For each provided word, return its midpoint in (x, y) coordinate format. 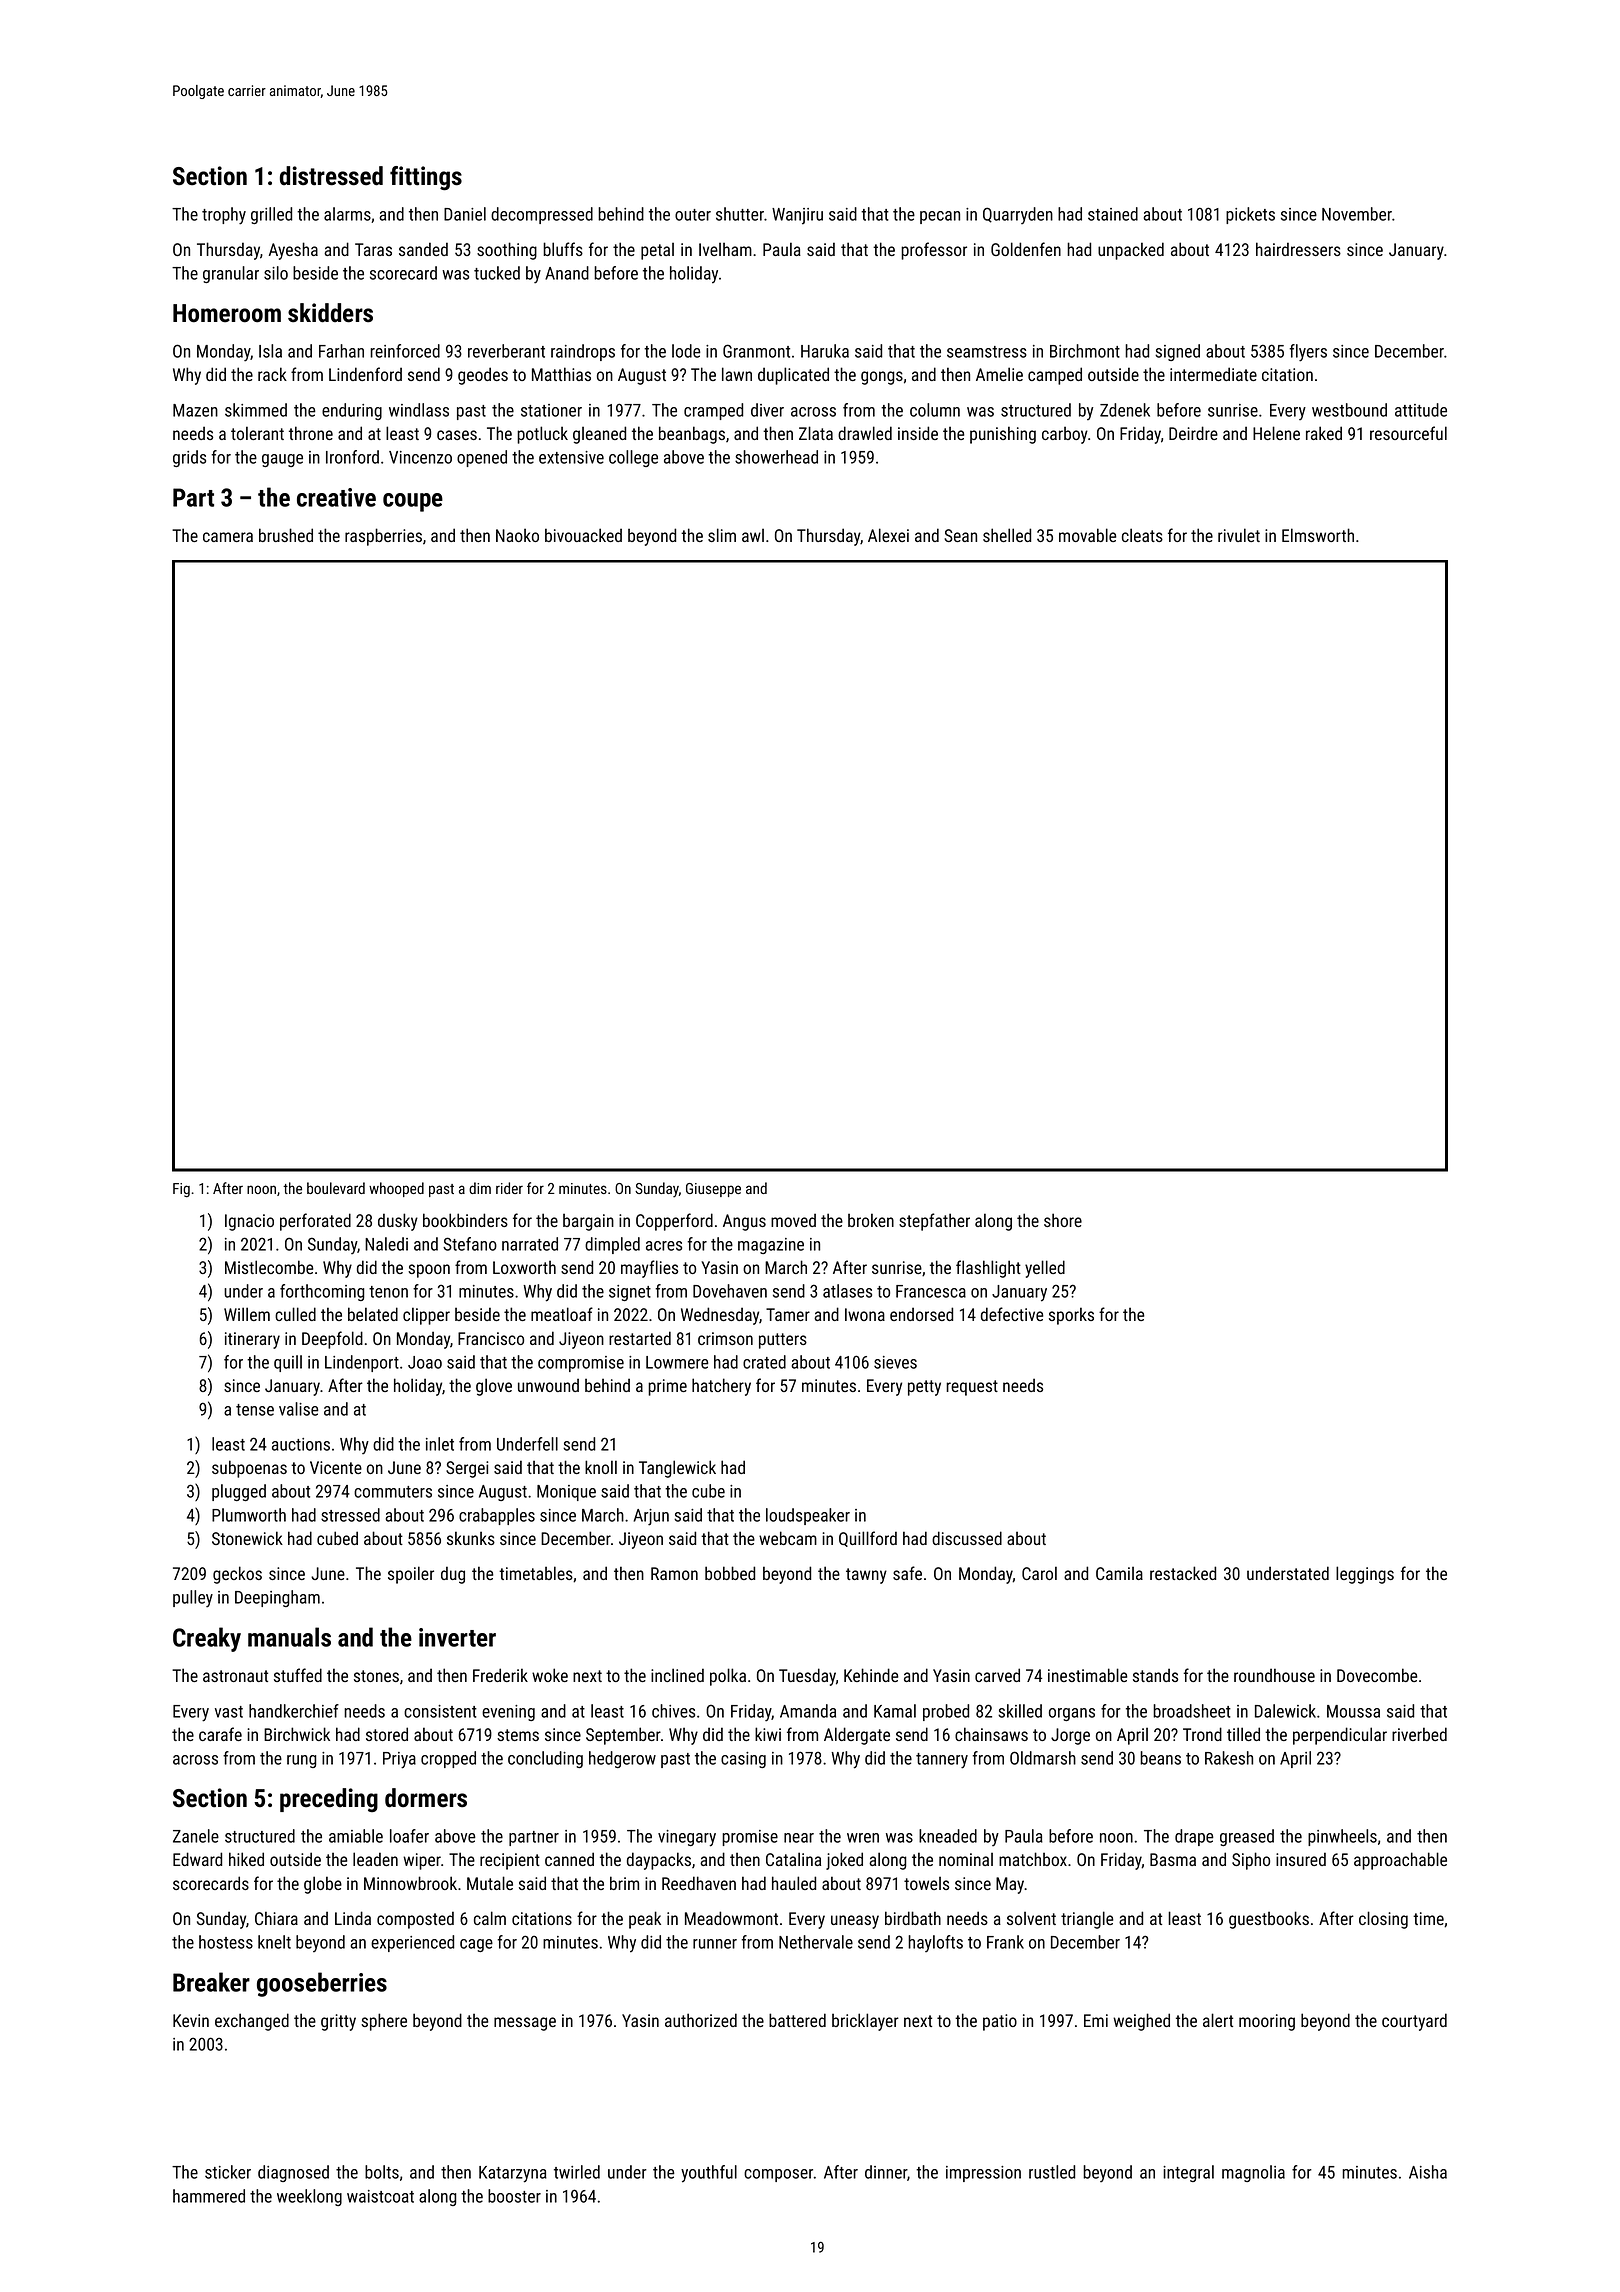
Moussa (1353, 1711)
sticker (228, 2172)
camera (228, 537)
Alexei (888, 535)
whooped (396, 1189)
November (1357, 214)
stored (387, 1734)
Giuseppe (713, 1190)
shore (1063, 1220)
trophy (224, 216)
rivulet (1239, 535)
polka (728, 1677)
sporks (1071, 1316)
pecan (940, 217)
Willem (247, 1314)
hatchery (721, 1387)
